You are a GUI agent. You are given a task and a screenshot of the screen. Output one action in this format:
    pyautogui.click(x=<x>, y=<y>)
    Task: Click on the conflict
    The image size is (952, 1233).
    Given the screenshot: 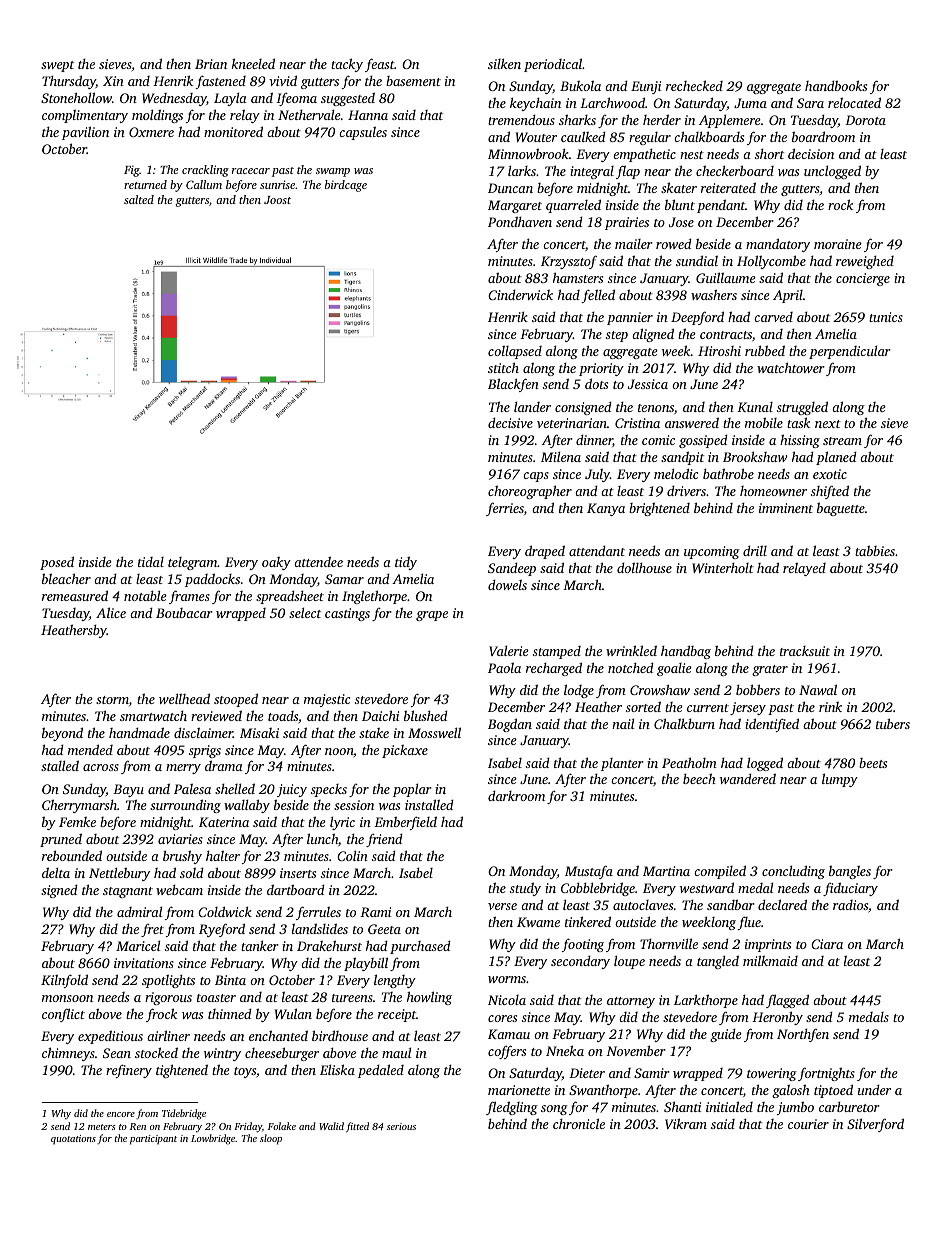 What is the action you would take?
    pyautogui.click(x=63, y=1015)
